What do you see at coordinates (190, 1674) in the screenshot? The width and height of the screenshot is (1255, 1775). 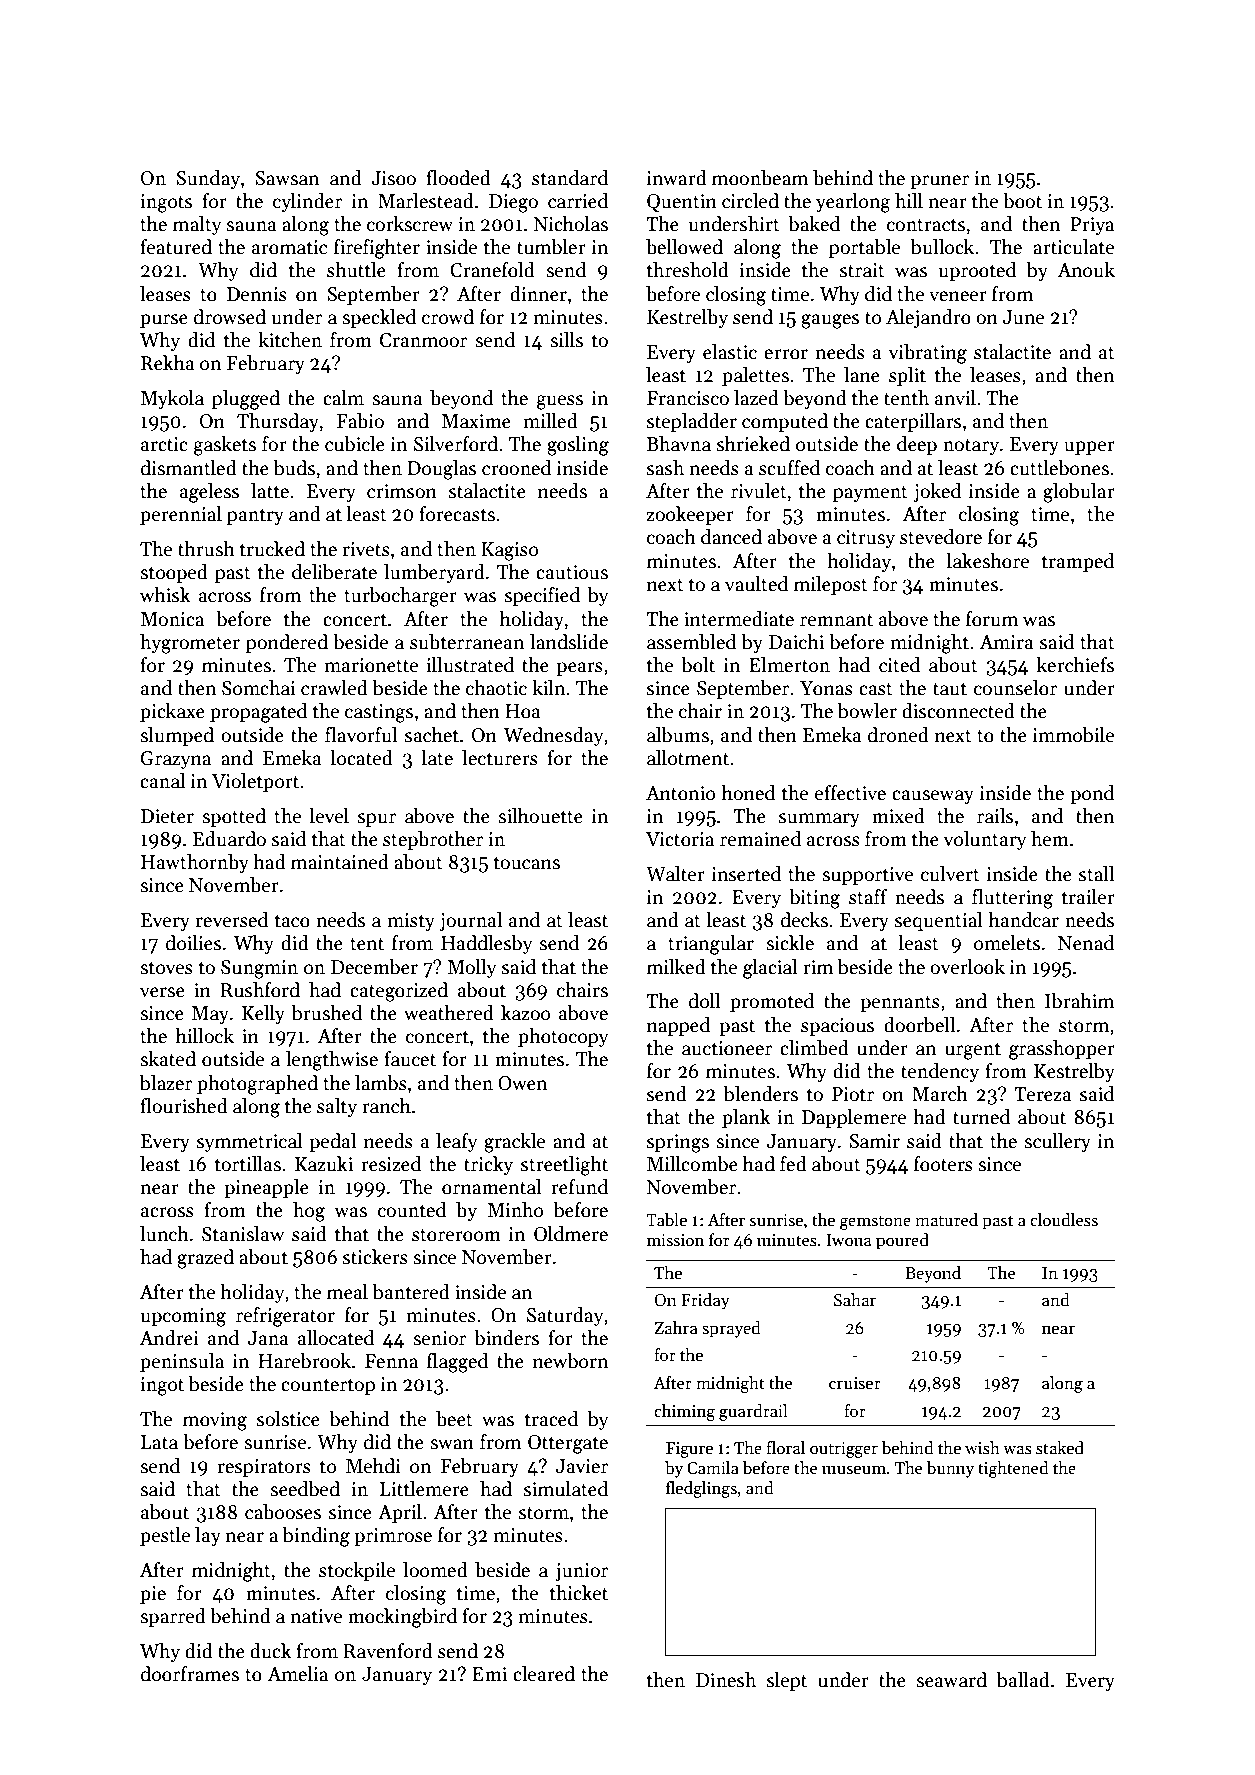 I see `doorframes` at bounding box center [190, 1674].
